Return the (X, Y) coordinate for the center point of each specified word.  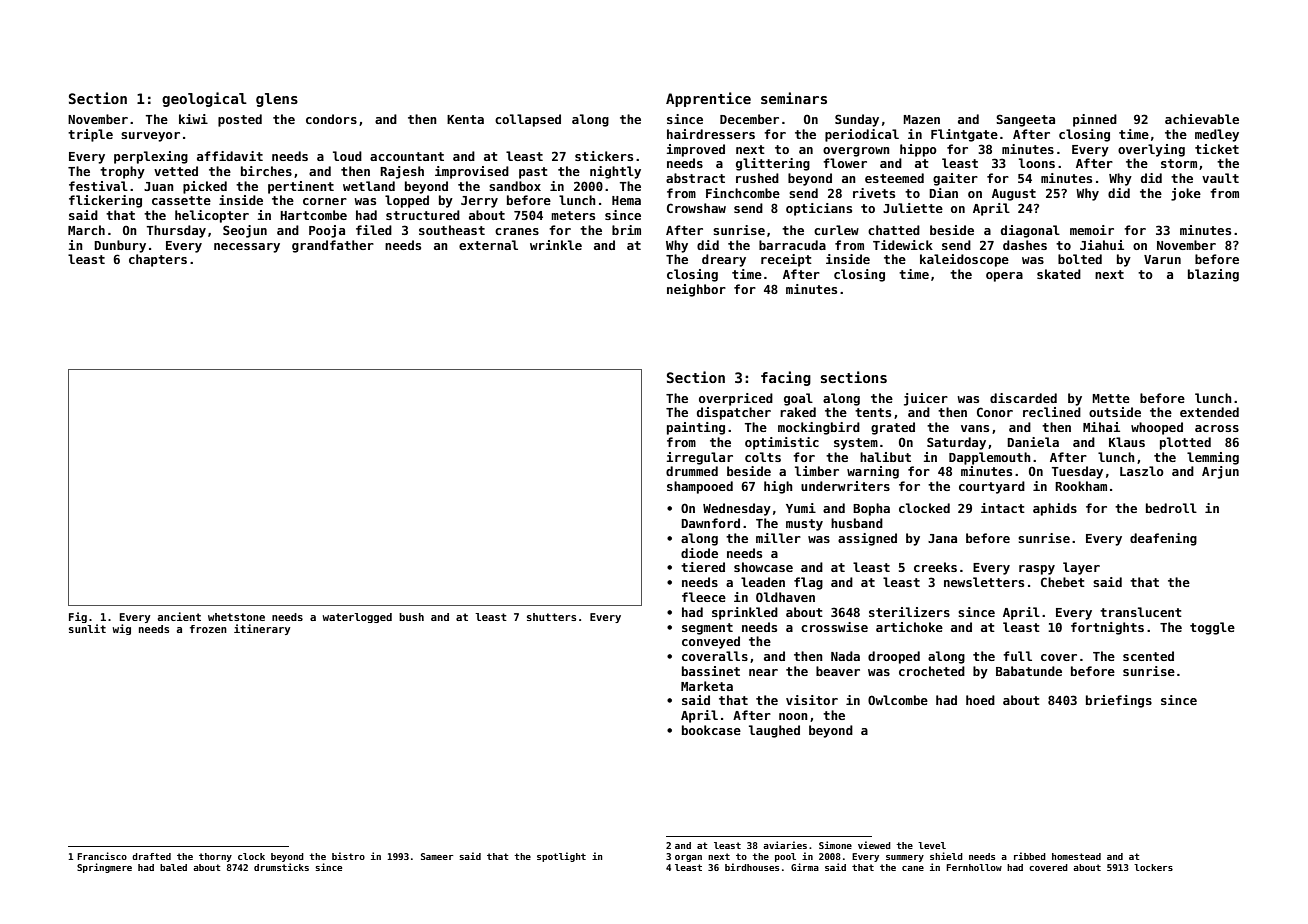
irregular (700, 458)
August (1014, 195)
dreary (724, 260)
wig (121, 629)
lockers (1153, 867)
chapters (158, 260)
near (763, 672)
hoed (980, 700)
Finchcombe (743, 193)
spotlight (561, 857)
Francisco (102, 856)
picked (205, 187)
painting (696, 428)
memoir (1092, 230)
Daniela (1033, 442)
